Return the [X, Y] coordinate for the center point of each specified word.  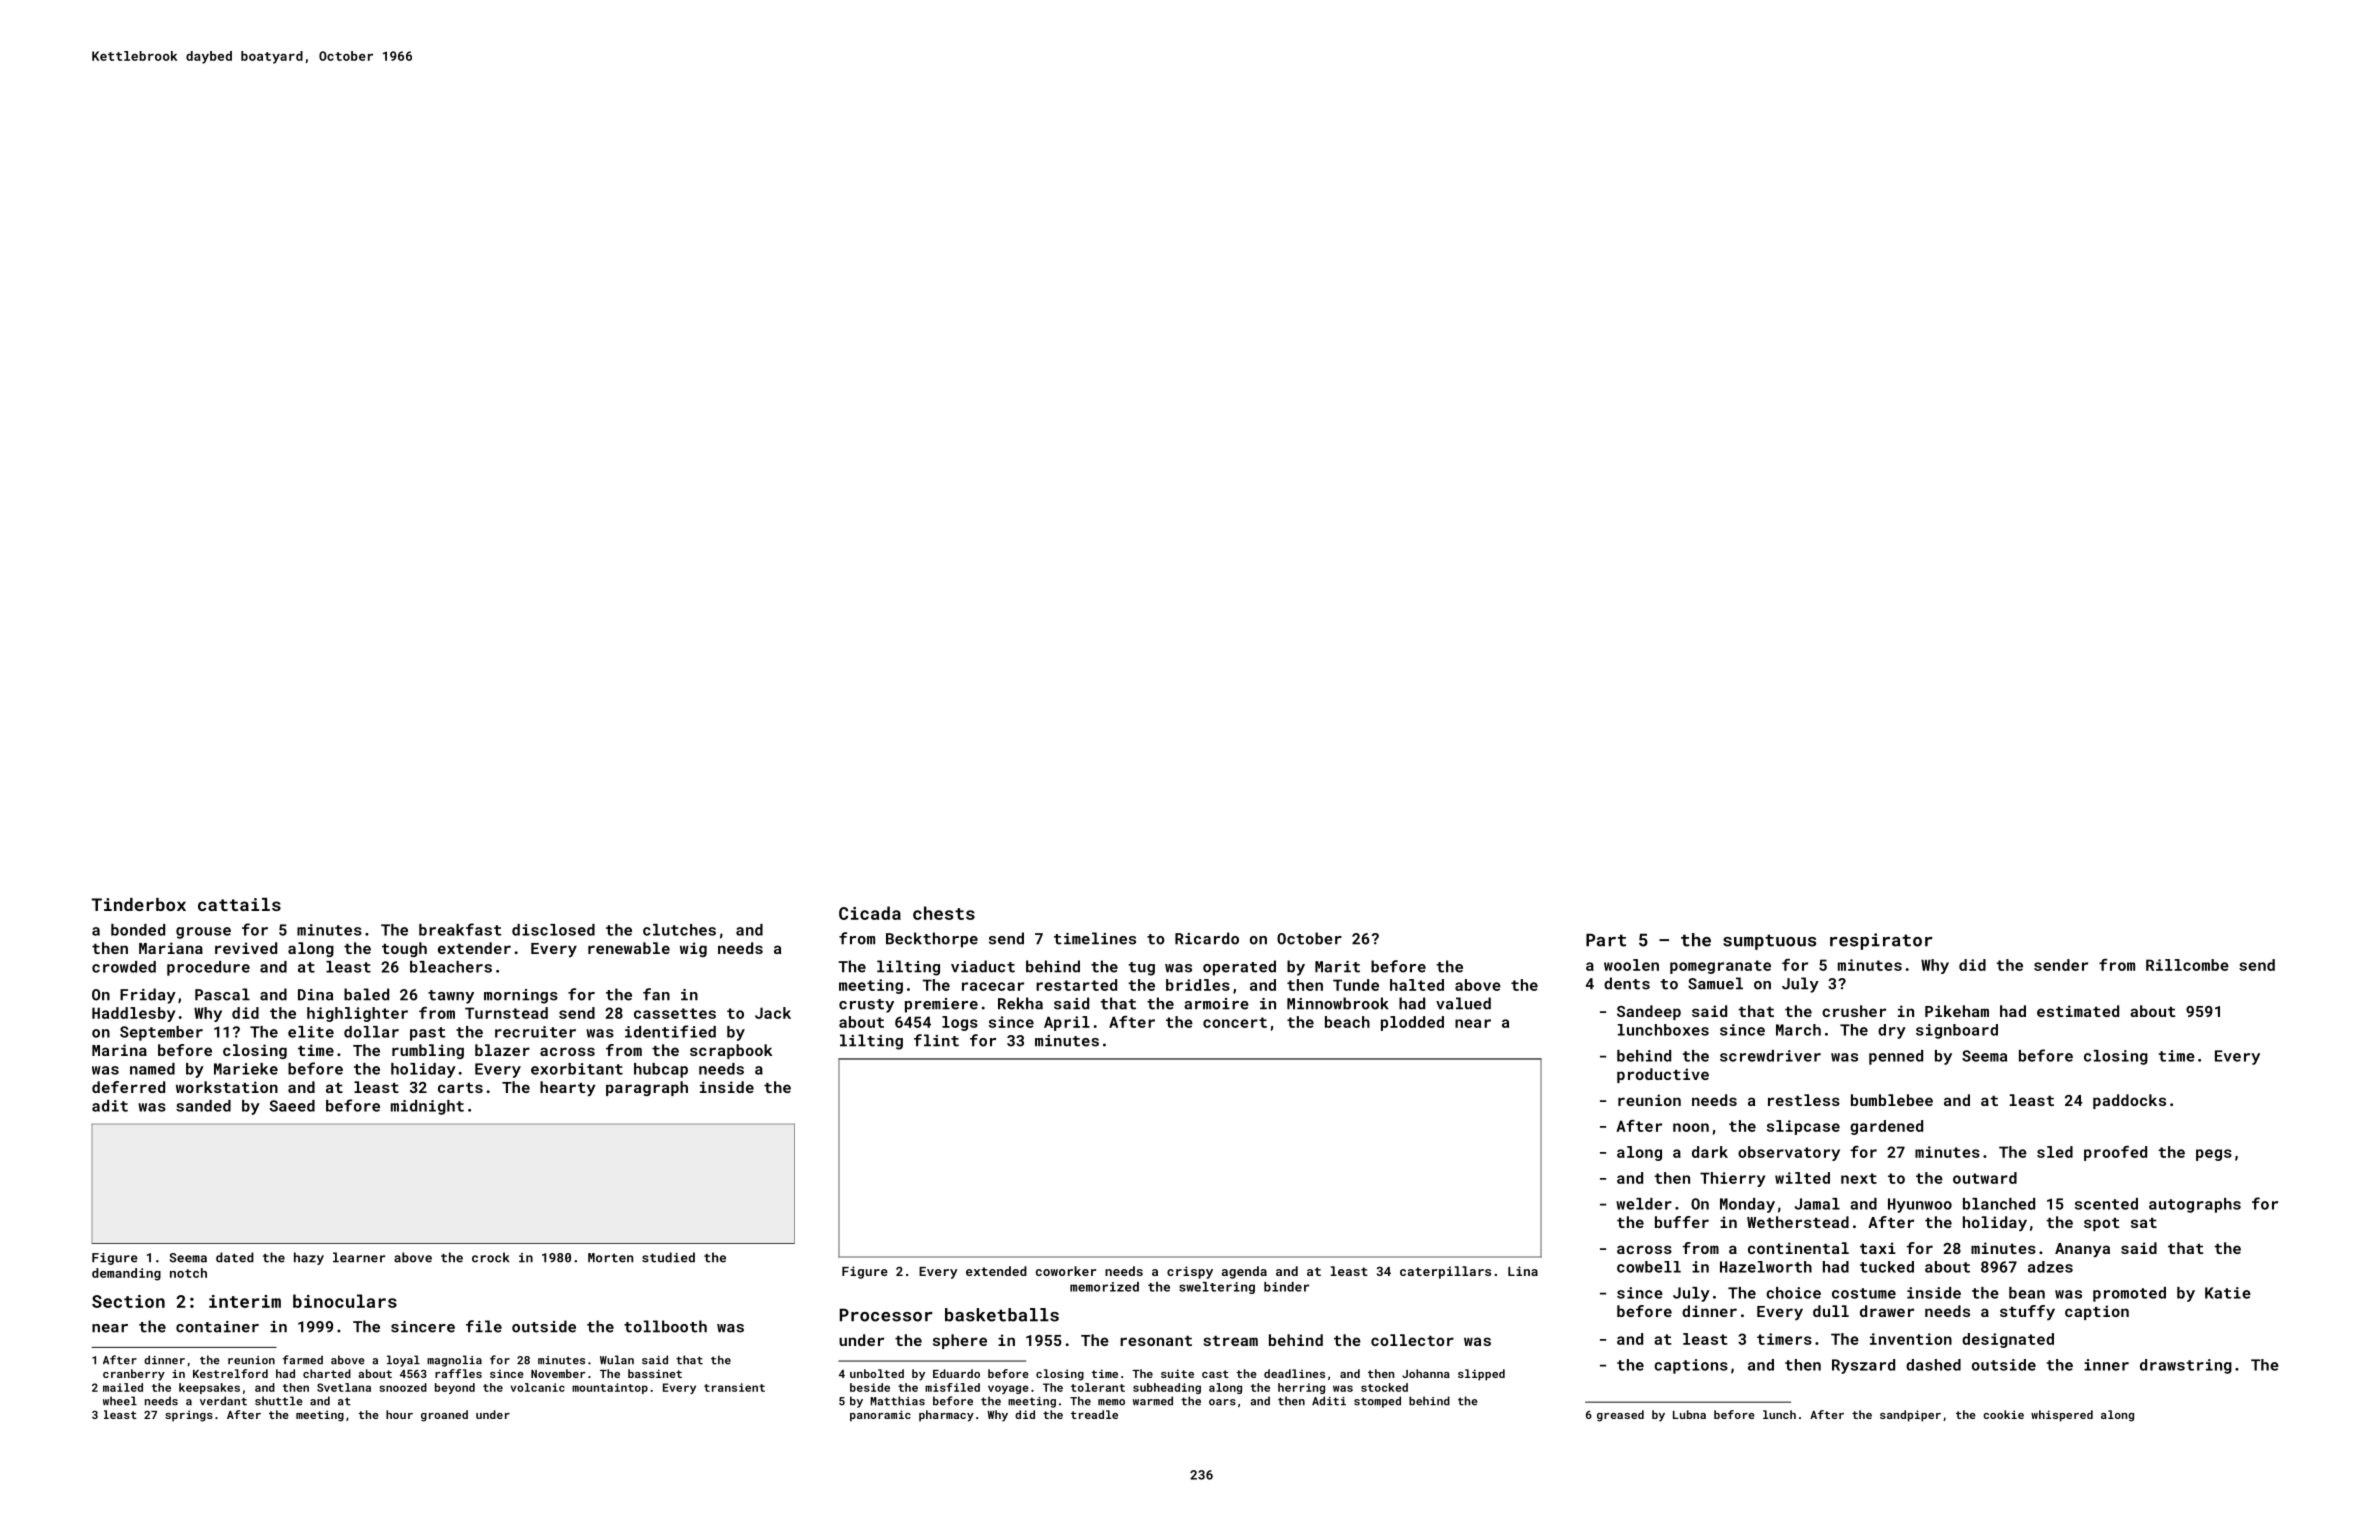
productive [1663, 1075]
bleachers [451, 967]
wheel [120, 1401]
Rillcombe [2187, 965]
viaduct [983, 966]
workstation [227, 1087]
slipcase [1803, 1127]
